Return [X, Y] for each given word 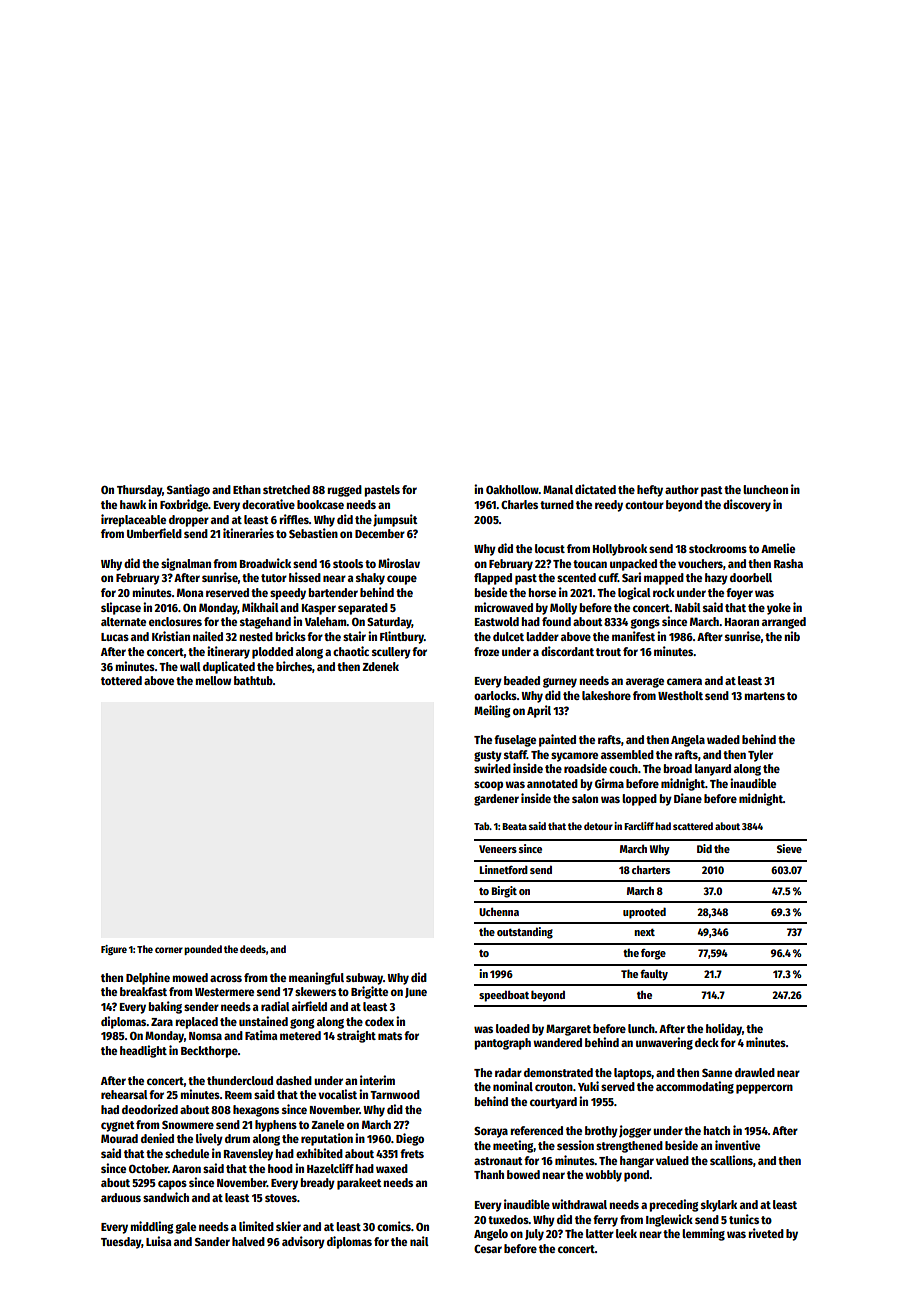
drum [237, 1138]
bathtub [253, 680]
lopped [639, 800]
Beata [514, 826]
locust [550, 548]
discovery [747, 505]
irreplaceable [133, 520]
